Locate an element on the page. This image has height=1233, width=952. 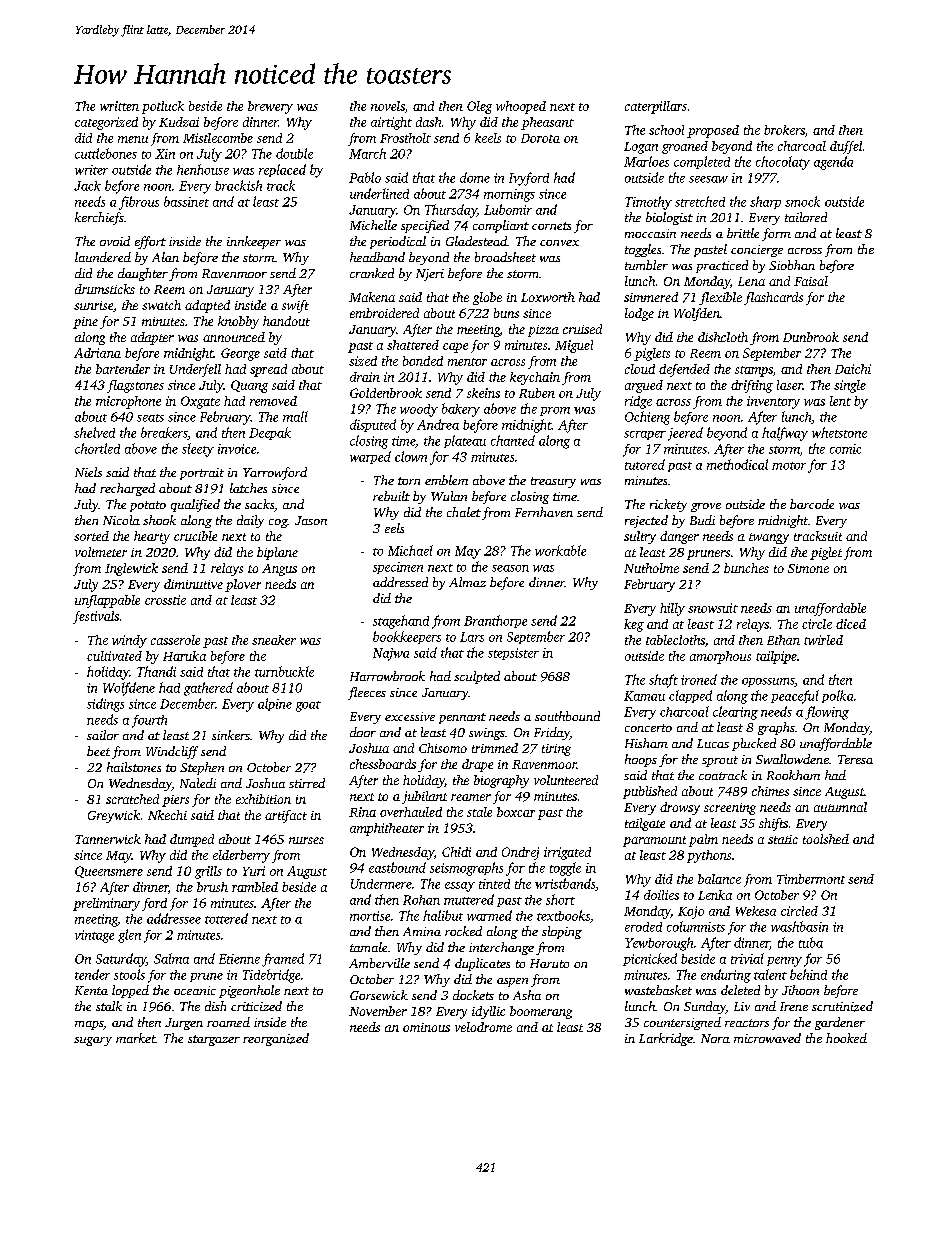
proposed is located at coordinates (713, 131).
